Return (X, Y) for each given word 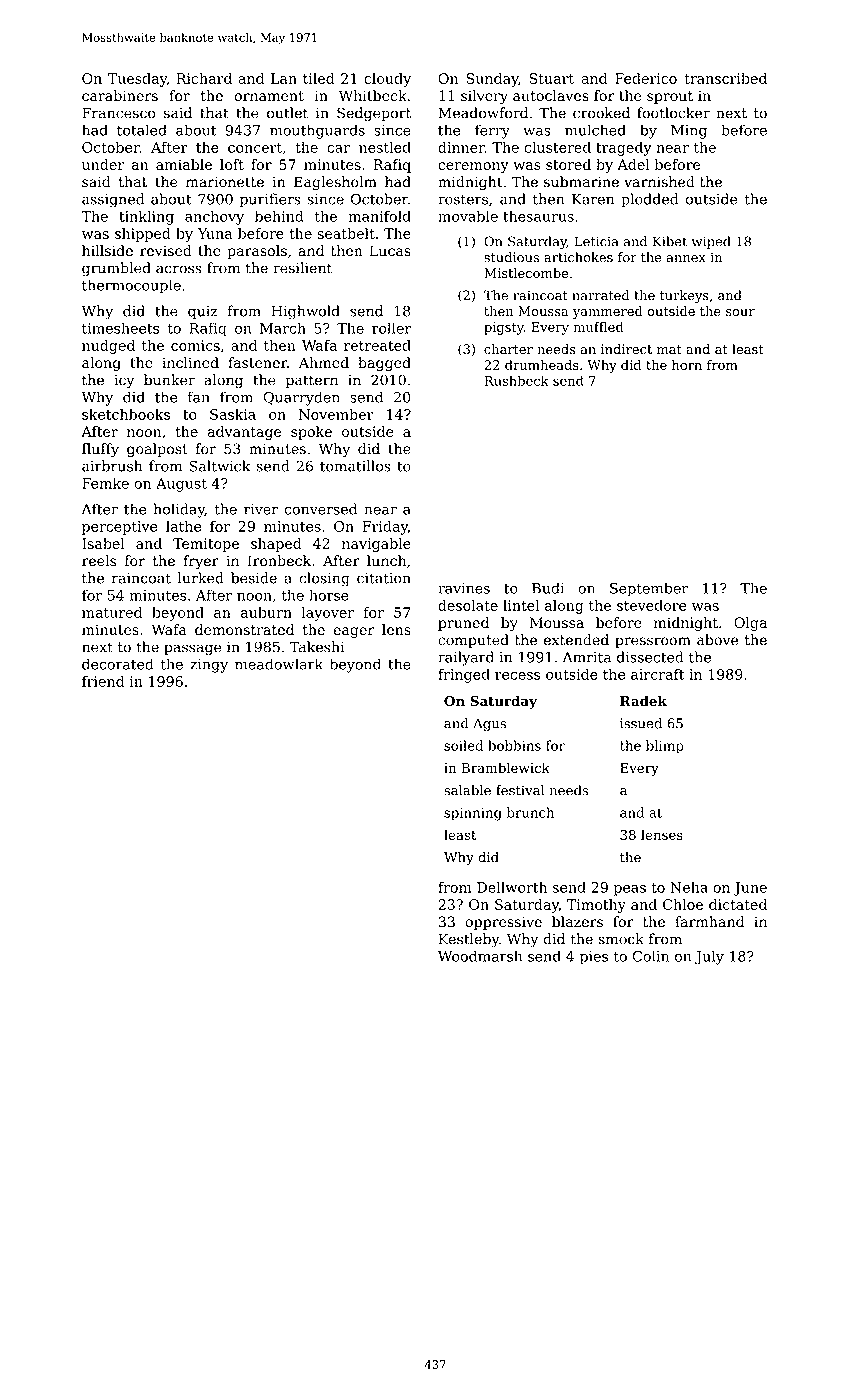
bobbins (514, 745)
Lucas (390, 251)
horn (687, 365)
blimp (665, 747)
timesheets (120, 328)
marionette (225, 182)
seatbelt (346, 233)
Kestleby (469, 940)
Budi (548, 588)
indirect (626, 349)
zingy (209, 666)
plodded (649, 200)
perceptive (119, 528)
